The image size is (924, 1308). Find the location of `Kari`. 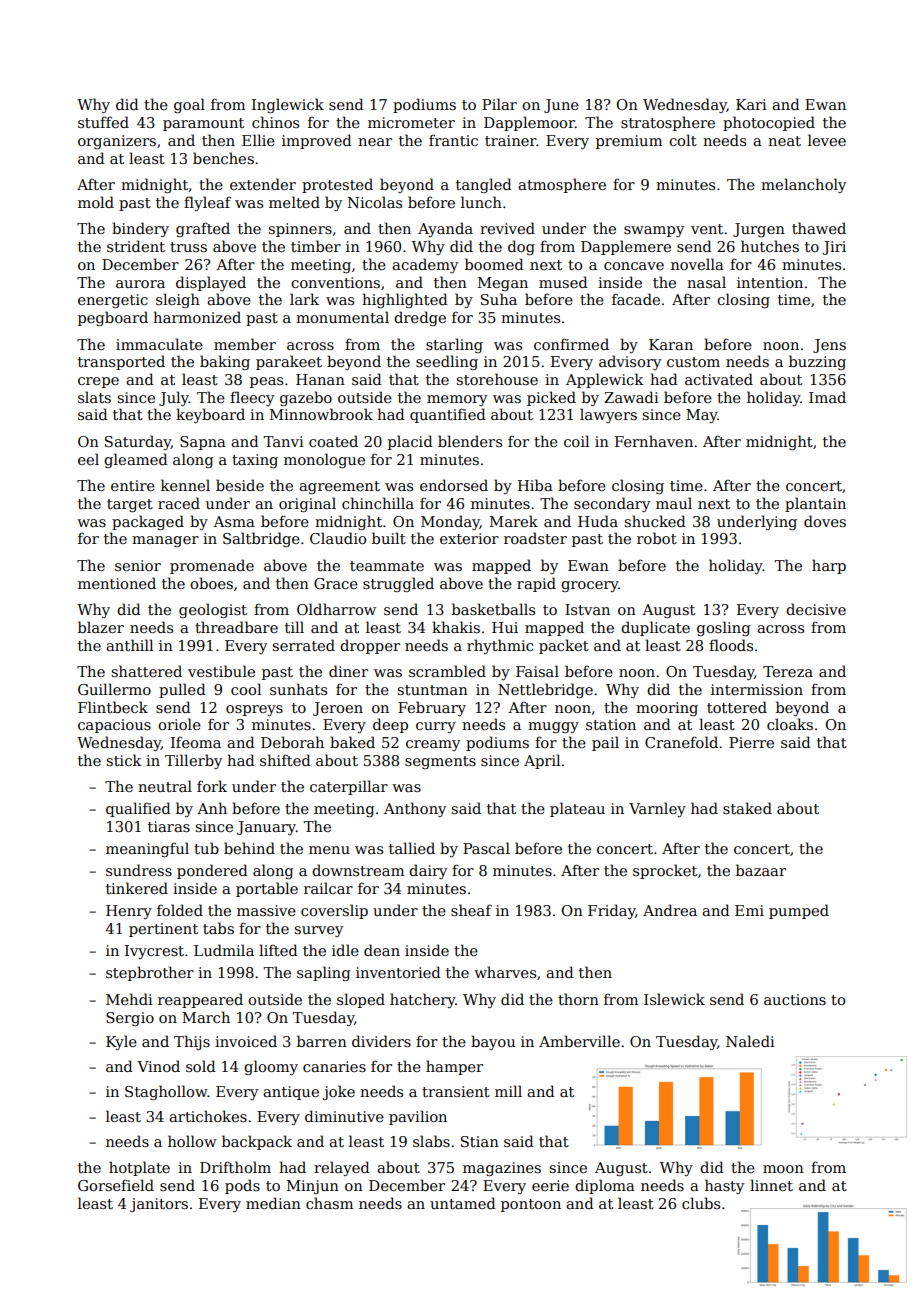

Kari is located at coordinates (751, 104).
